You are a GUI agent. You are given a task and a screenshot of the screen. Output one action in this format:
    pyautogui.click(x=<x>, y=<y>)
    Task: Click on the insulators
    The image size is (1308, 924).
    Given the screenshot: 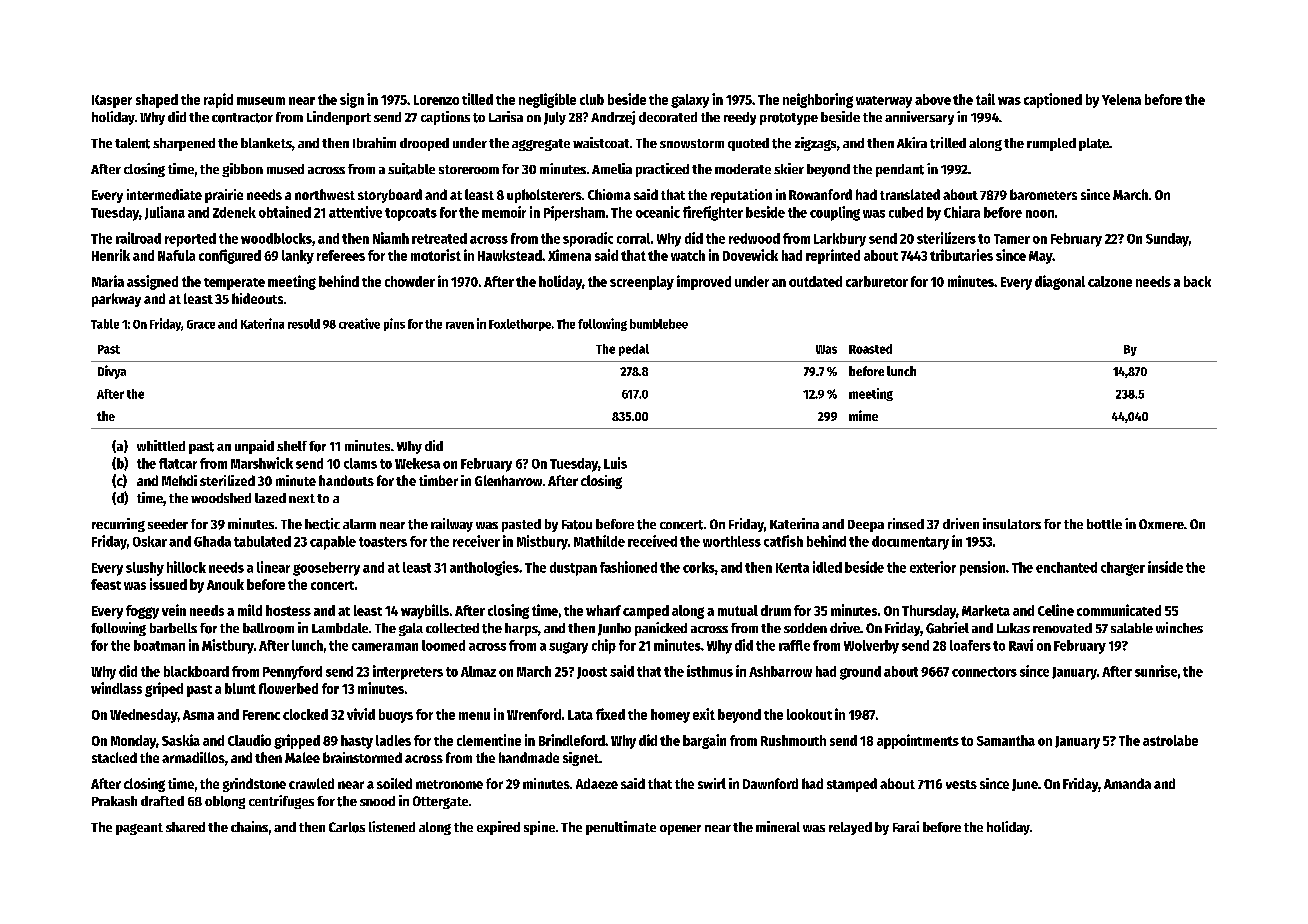 What is the action you would take?
    pyautogui.click(x=1012, y=523)
